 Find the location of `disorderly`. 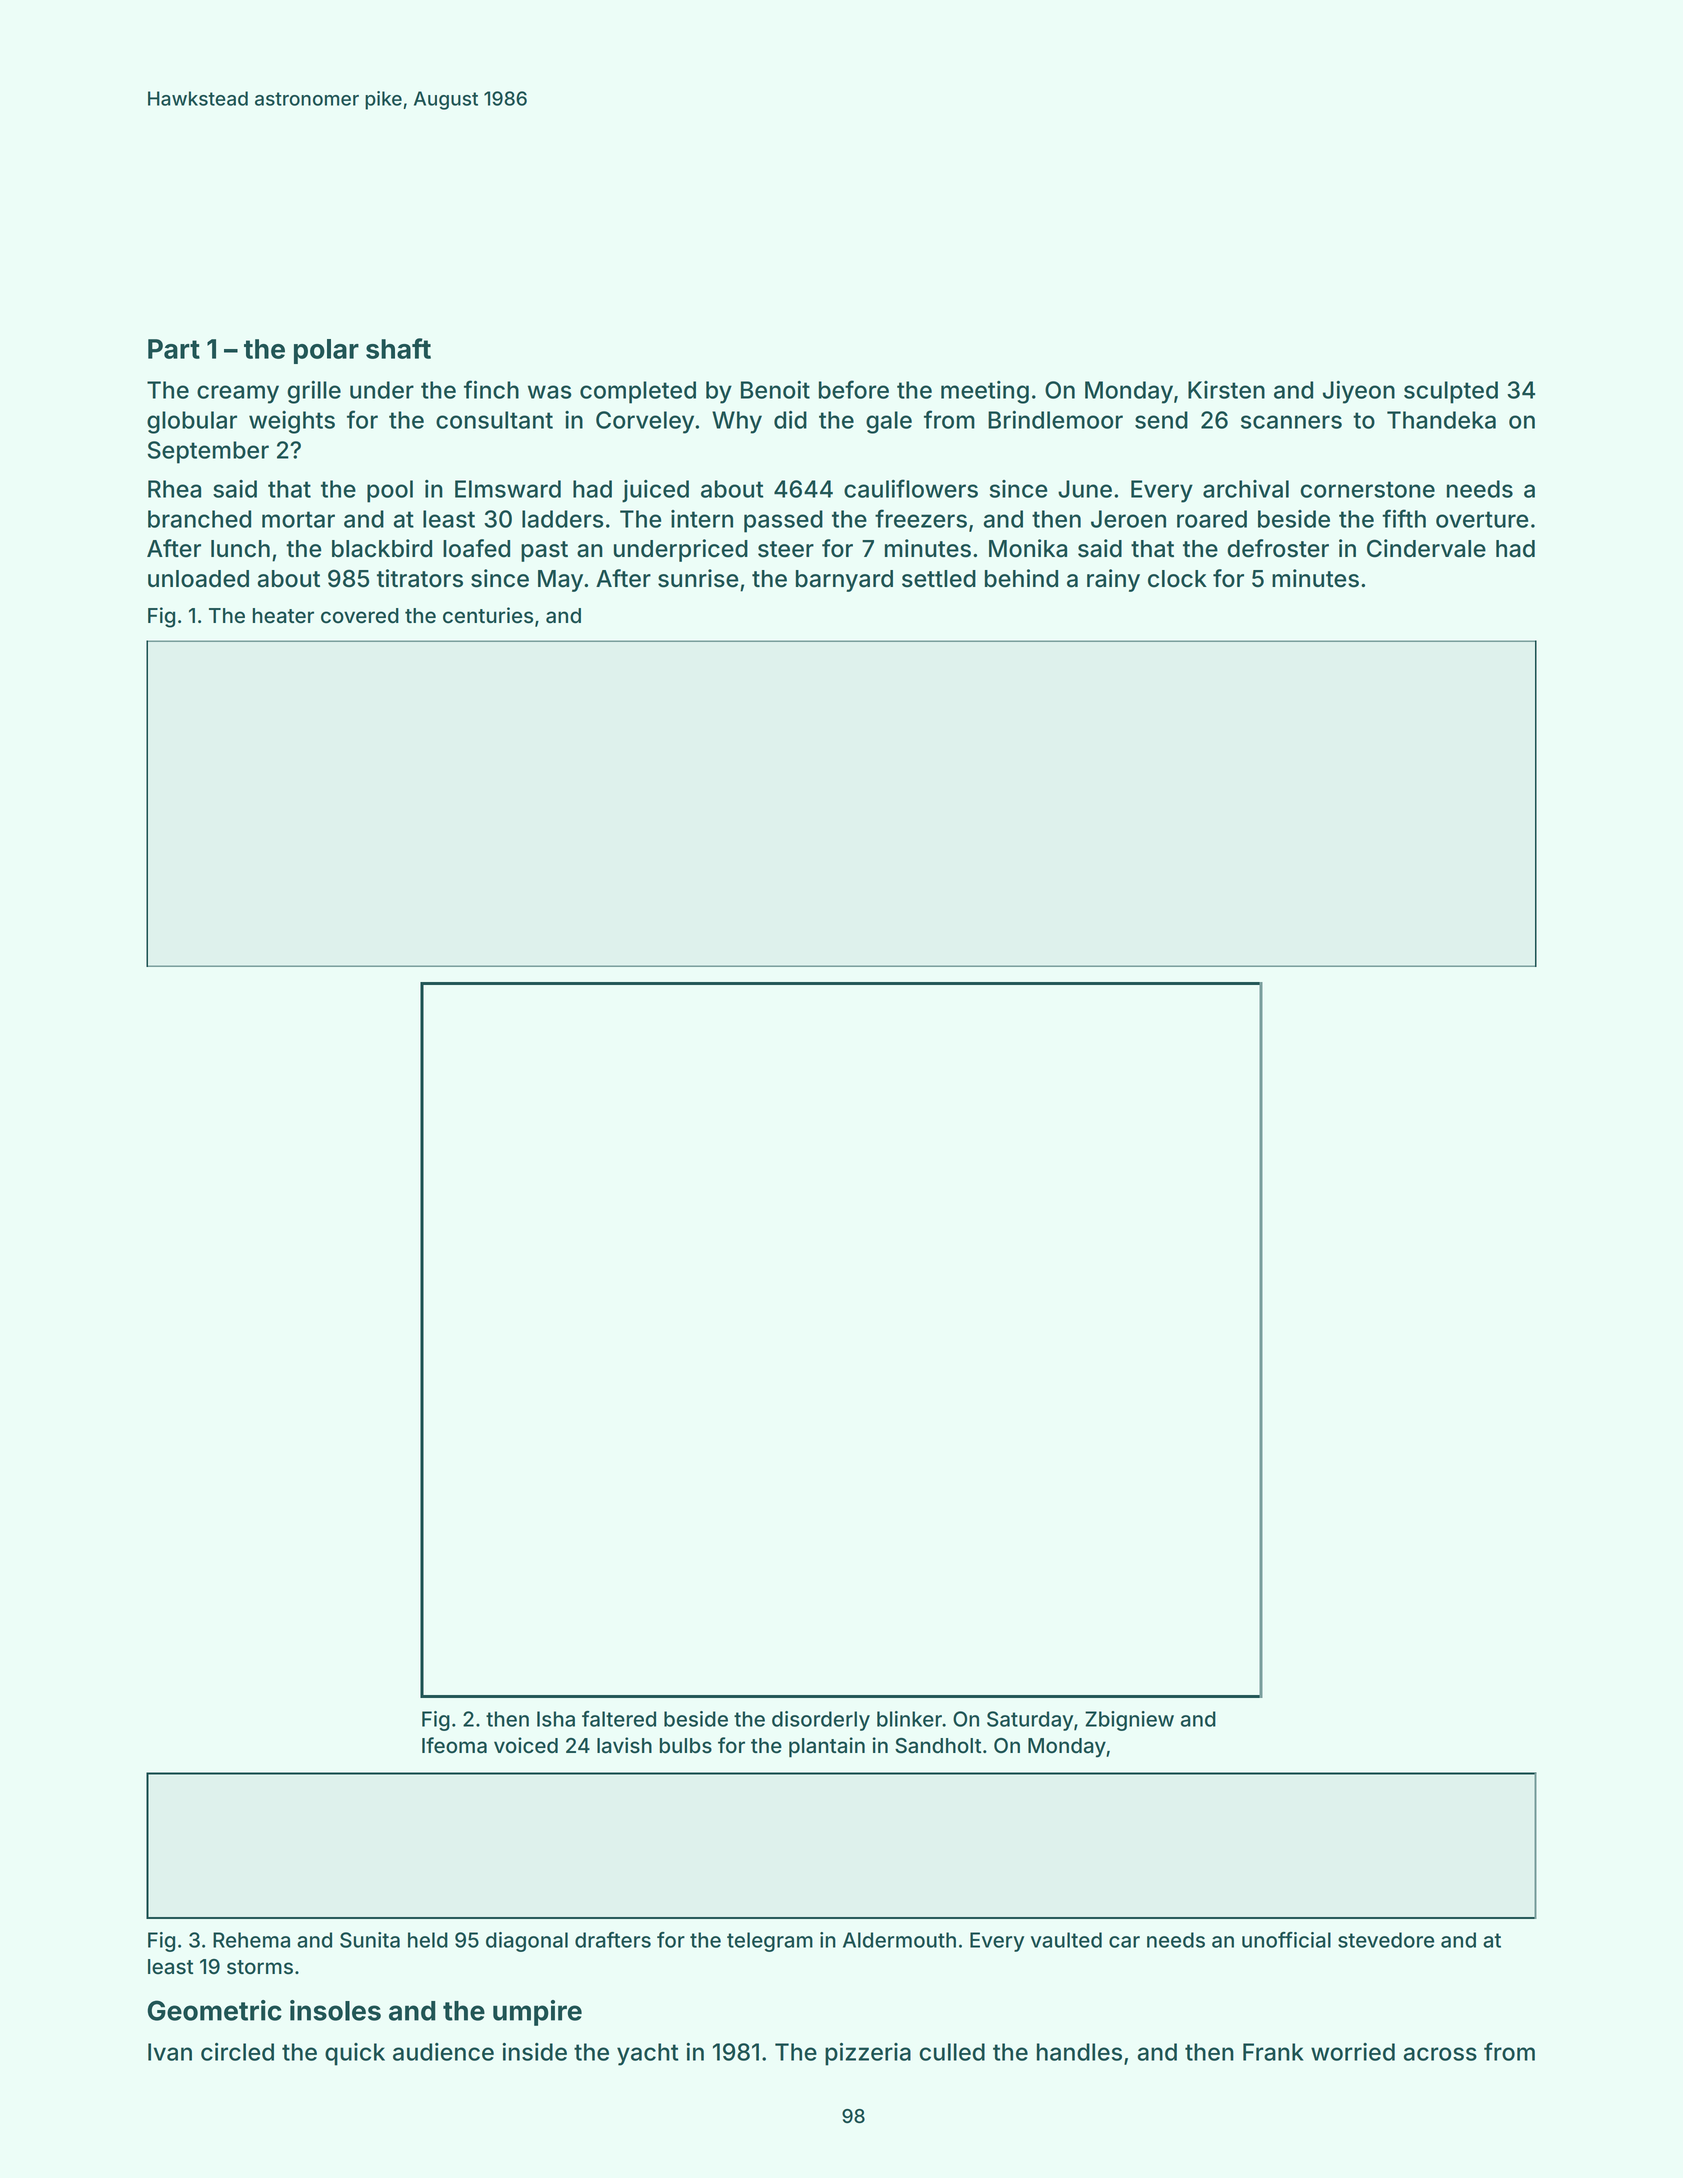

disorderly is located at coordinates (821, 1721).
